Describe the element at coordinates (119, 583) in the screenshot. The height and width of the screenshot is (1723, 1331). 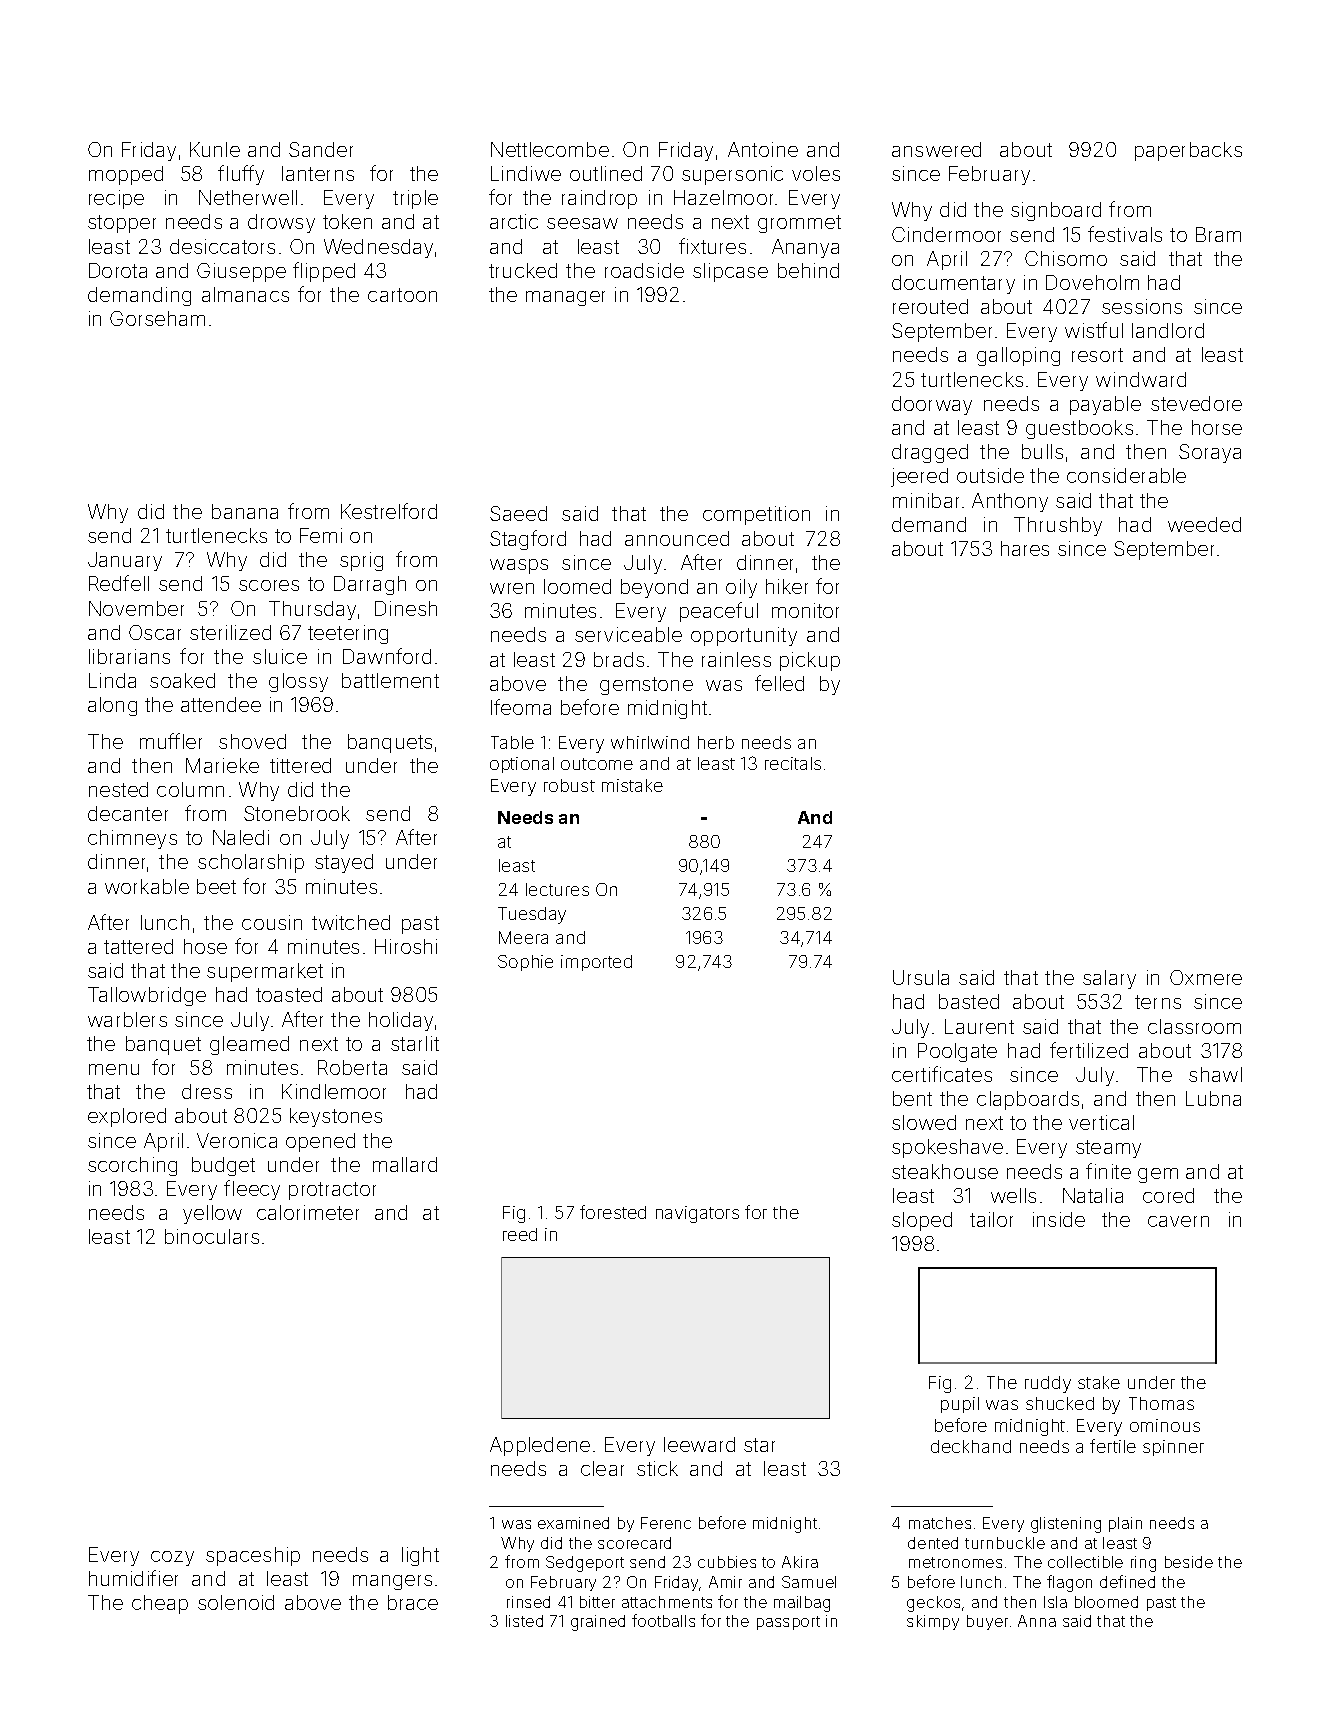
I see `Redfell` at that location.
